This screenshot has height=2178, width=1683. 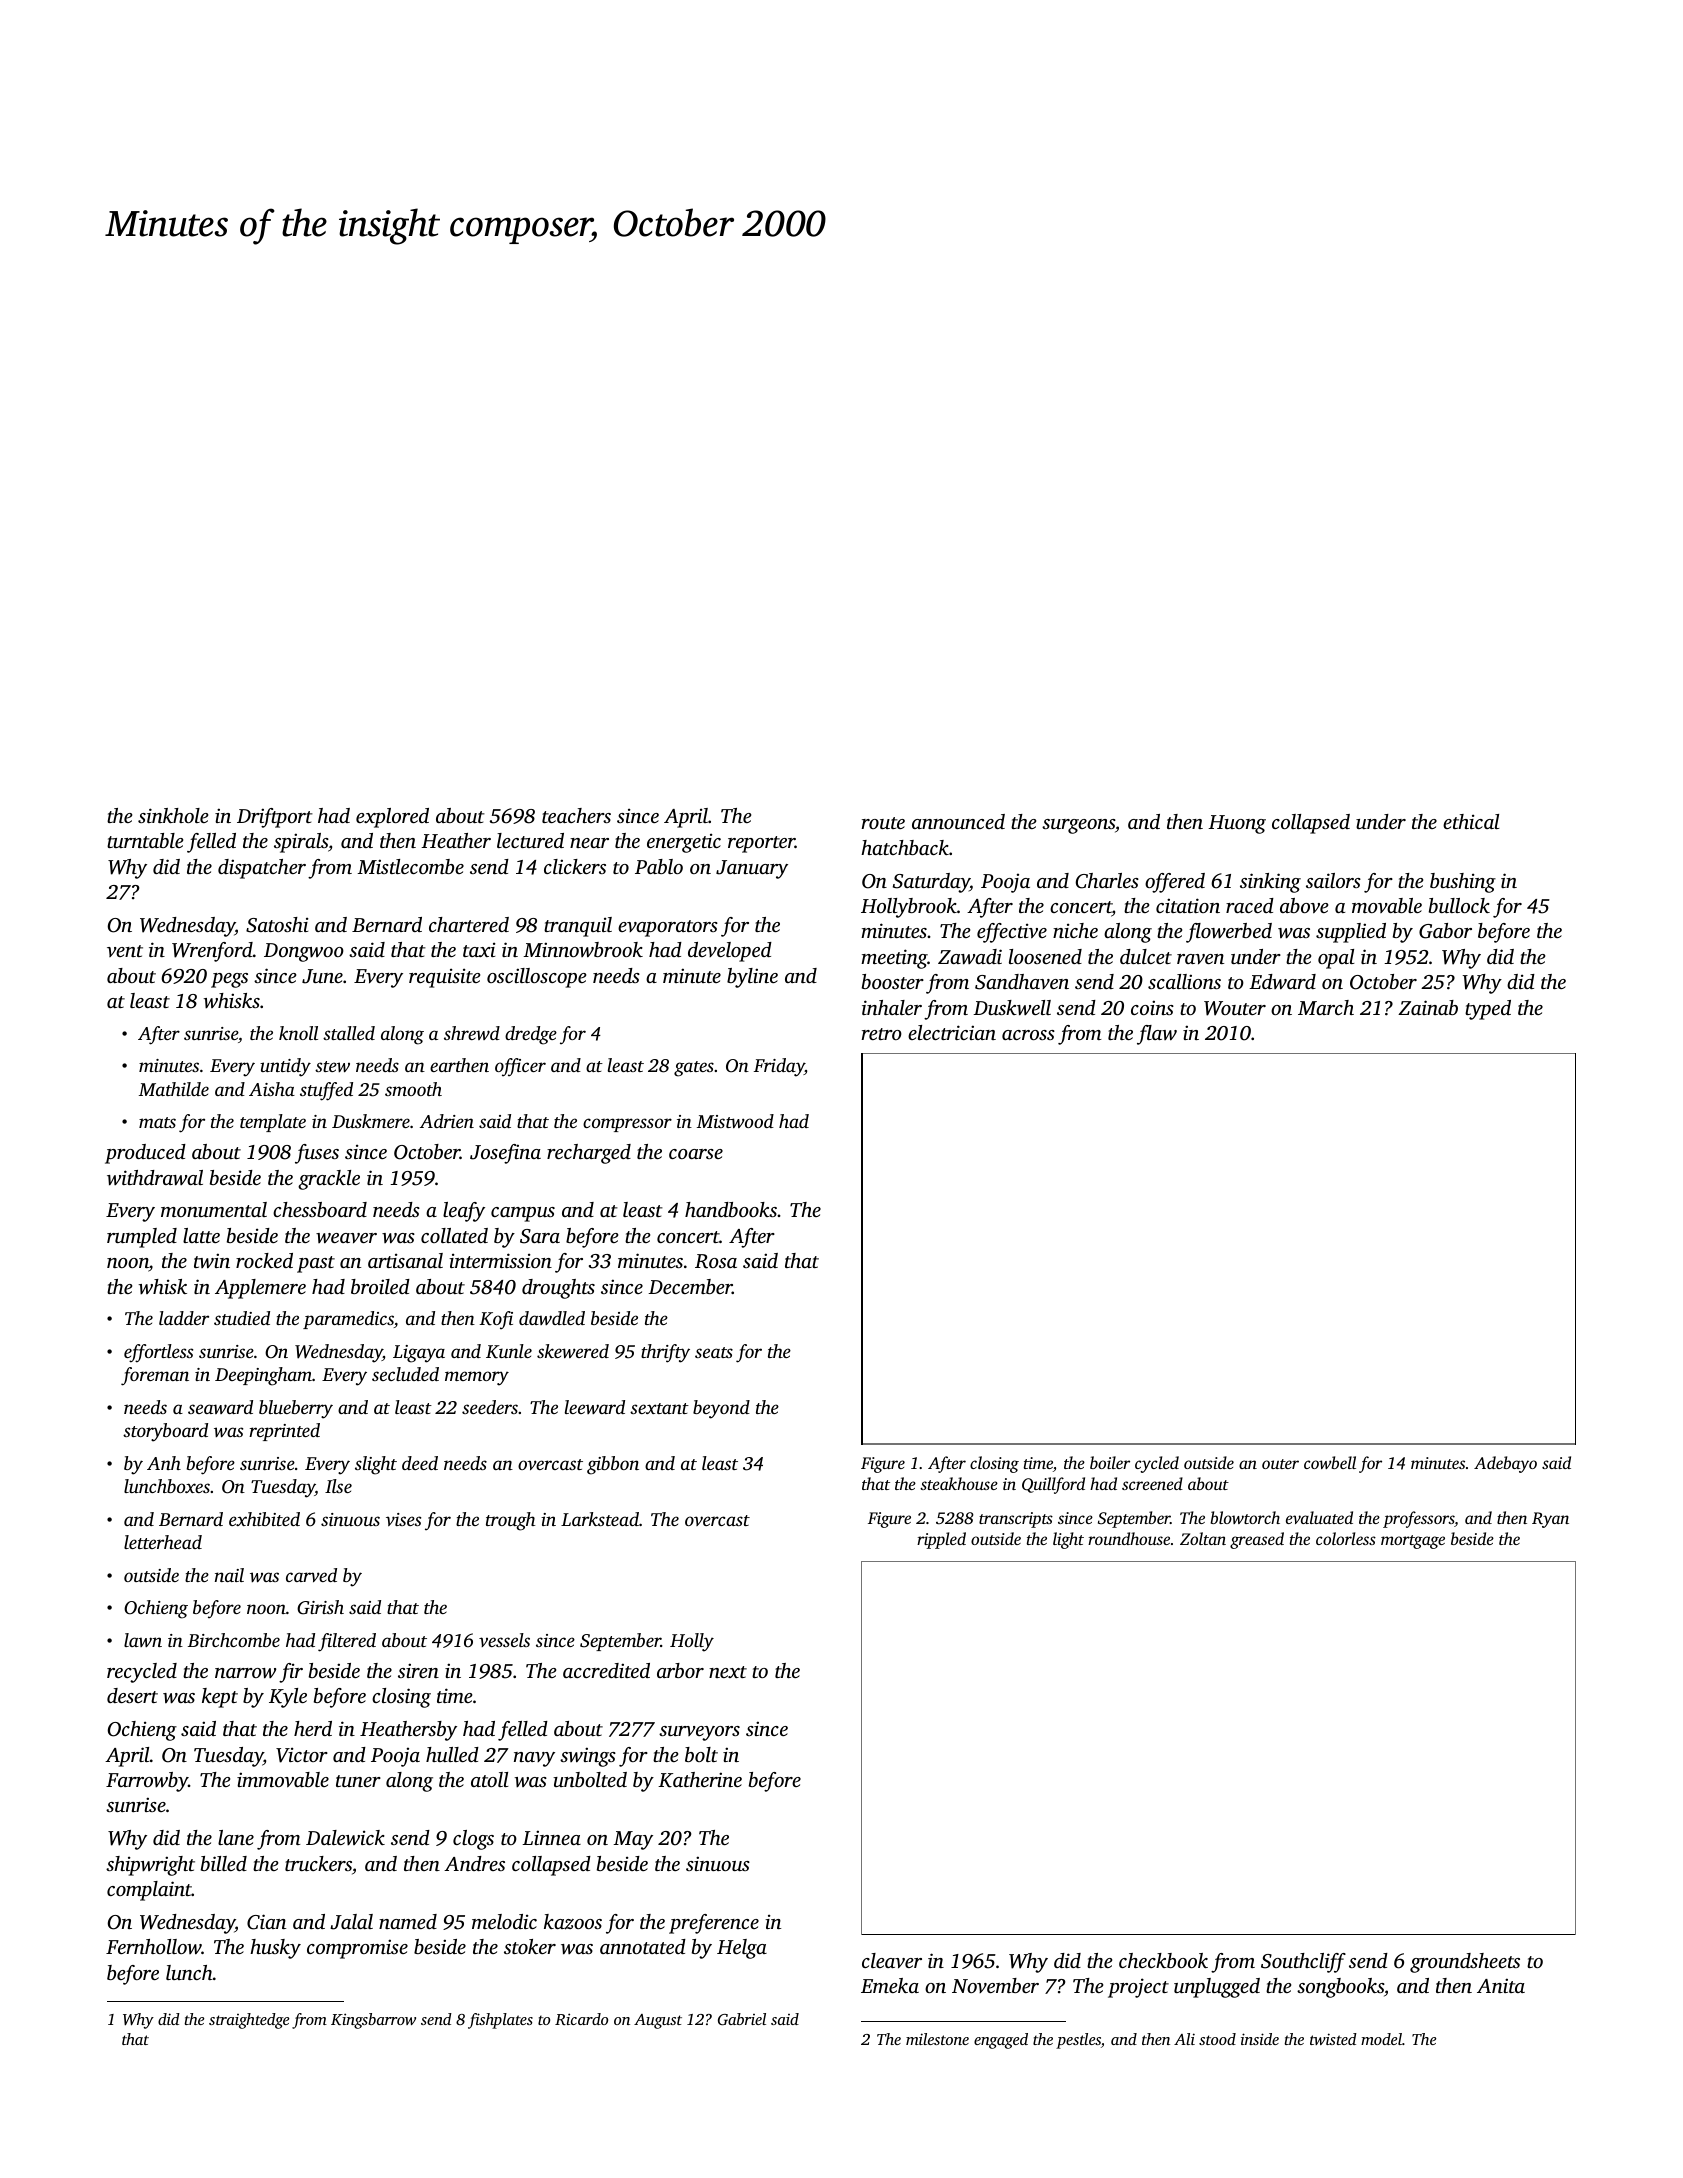 I want to click on across, so click(x=1028, y=1035).
